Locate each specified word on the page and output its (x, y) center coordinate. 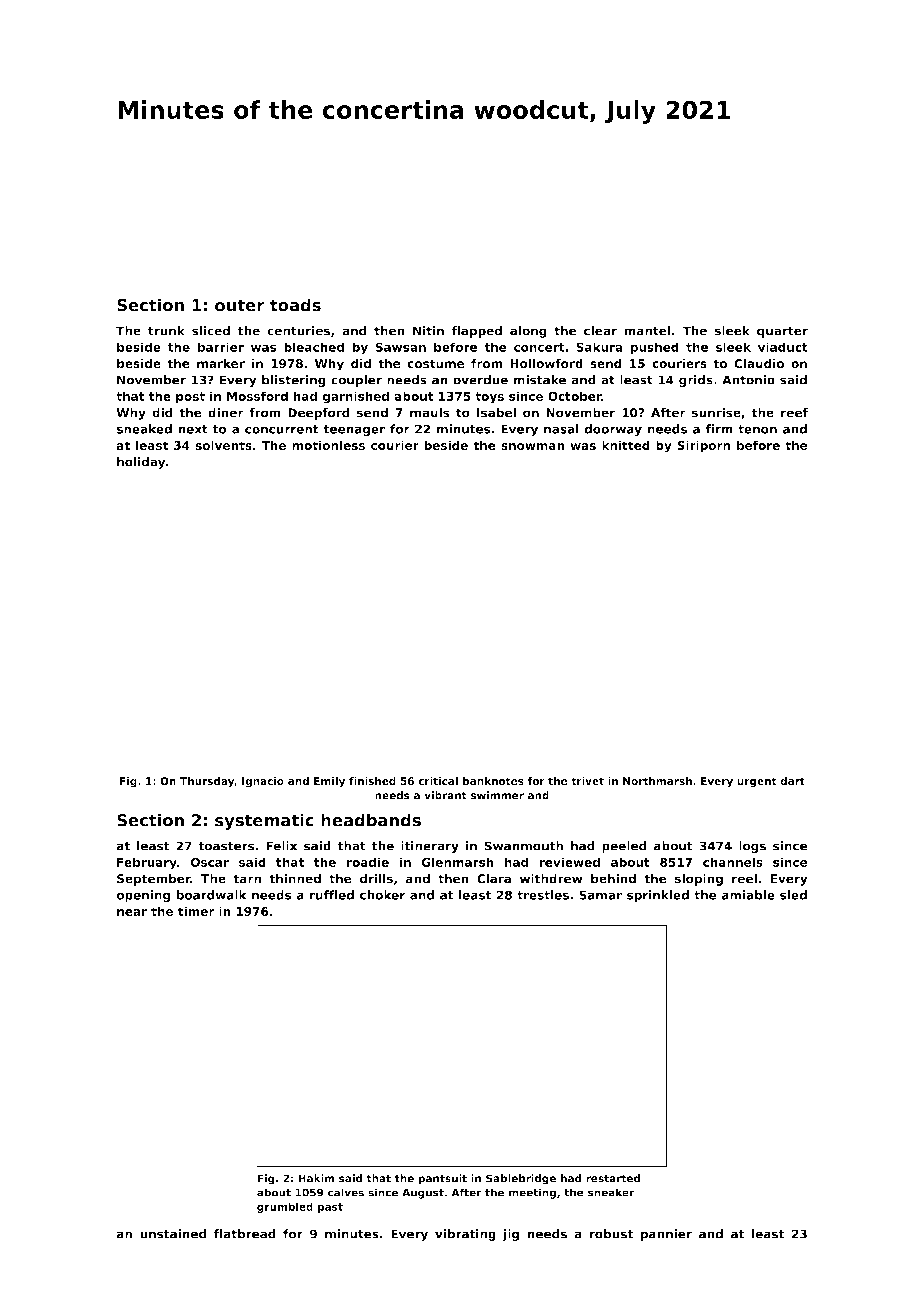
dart (792, 781)
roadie (368, 862)
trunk (166, 331)
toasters (226, 846)
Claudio (759, 363)
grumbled (285, 1207)
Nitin (428, 331)
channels (733, 862)
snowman (533, 446)
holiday (141, 463)
